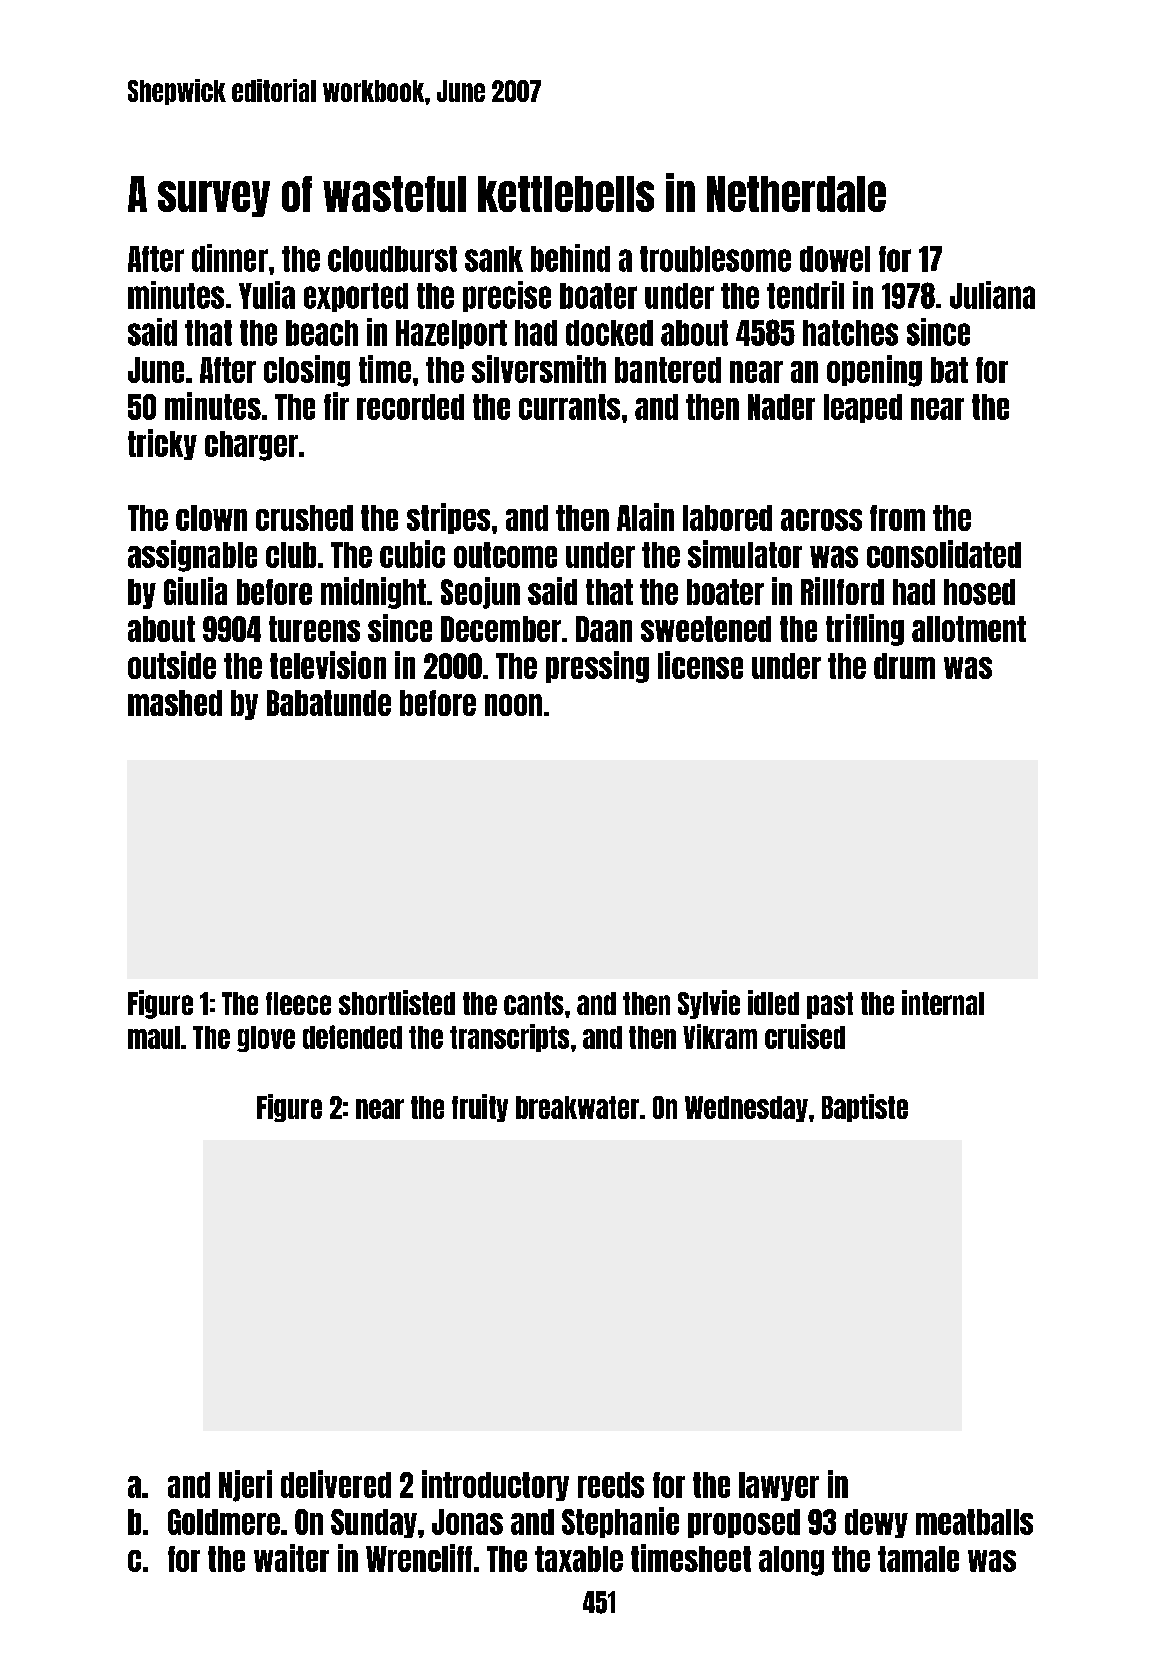 The height and width of the document is (1654, 1165). What do you see at coordinates (397, 1002) in the document?
I see `shortlisted` at bounding box center [397, 1002].
